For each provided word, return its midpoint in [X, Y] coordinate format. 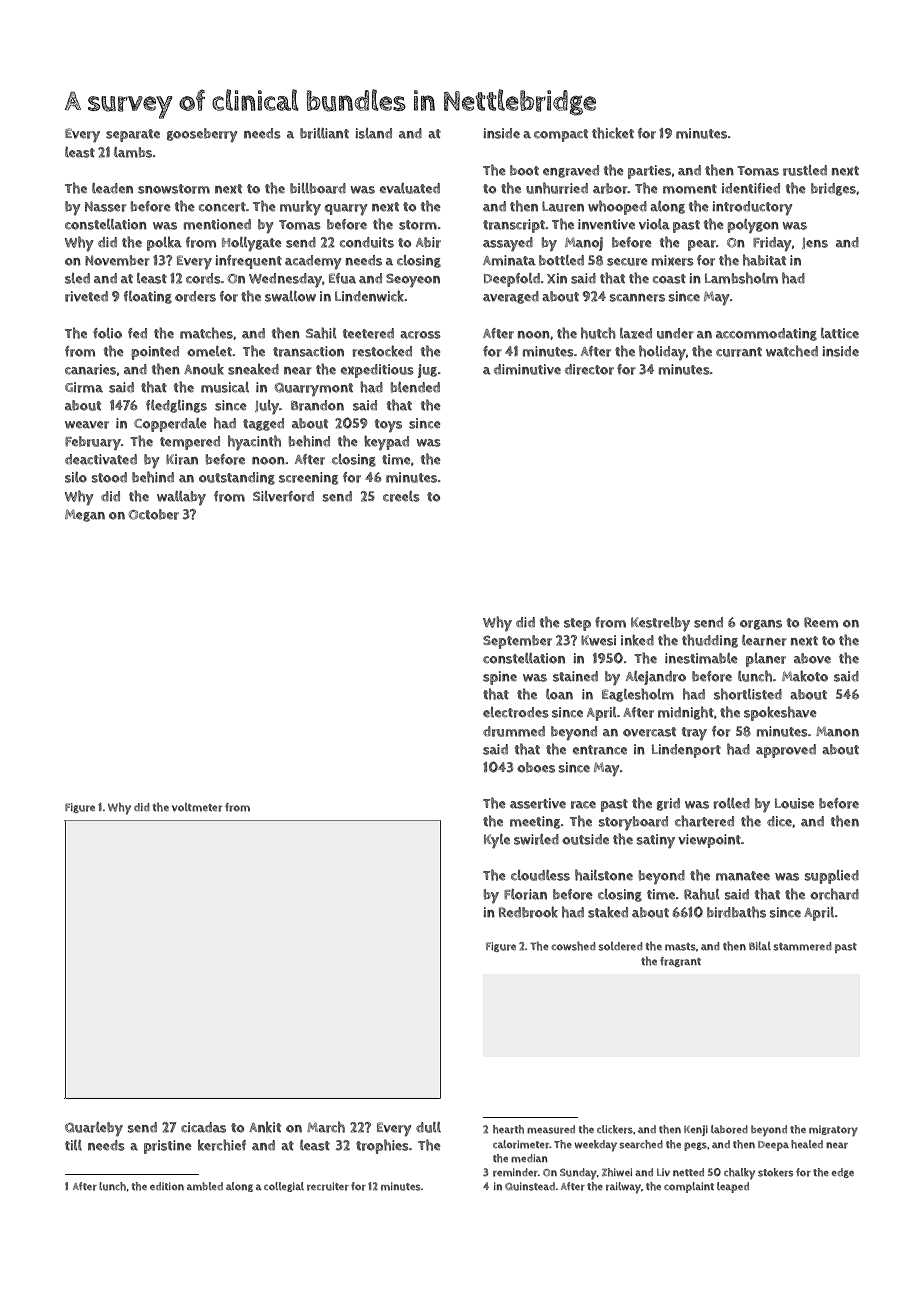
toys [388, 425]
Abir [428, 242]
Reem [821, 622]
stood [109, 477]
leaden [112, 188]
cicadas [203, 1127]
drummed [514, 731]
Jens [815, 243]
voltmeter [197, 807]
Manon [837, 731]
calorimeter [521, 1144]
